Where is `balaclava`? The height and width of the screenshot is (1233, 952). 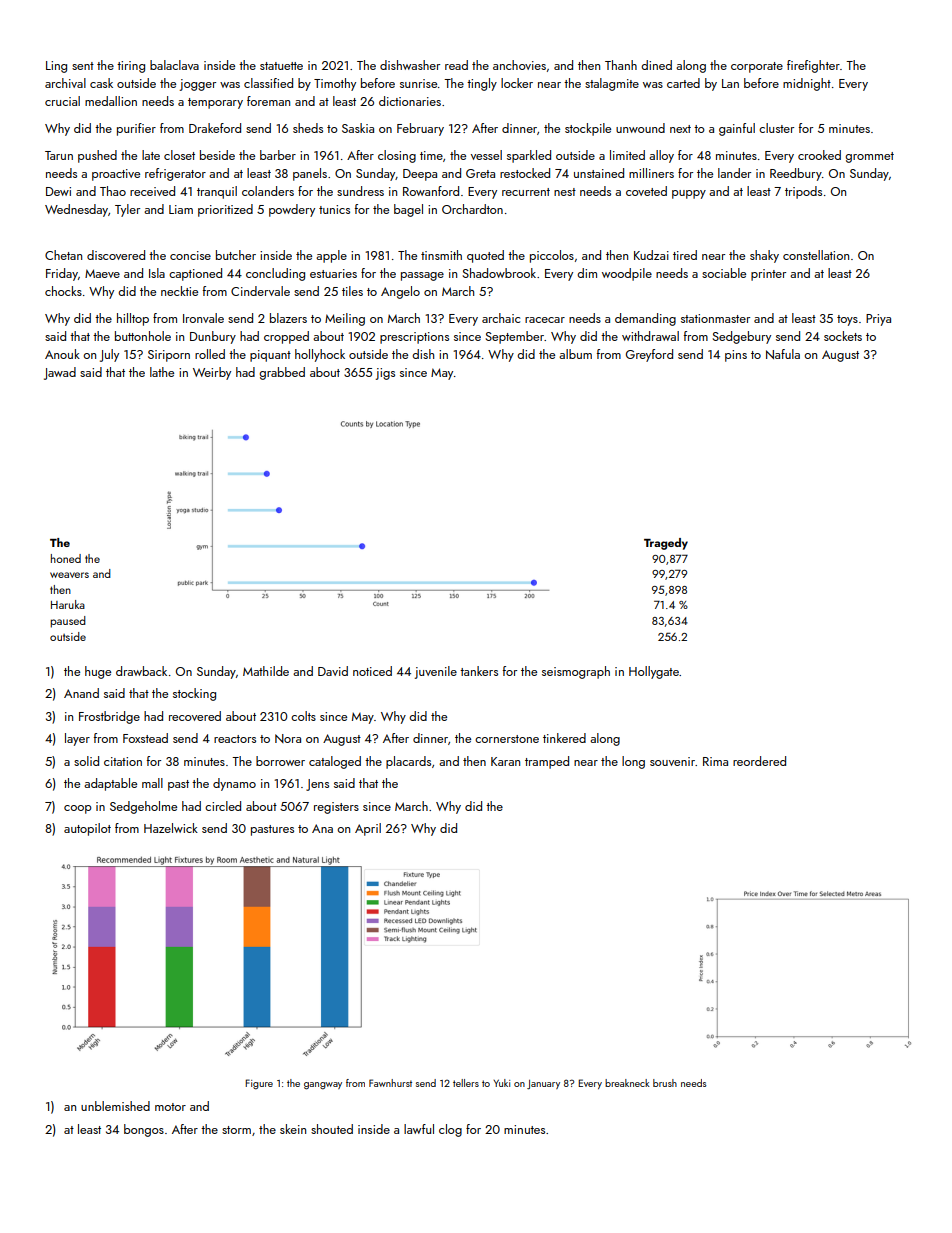
balaclava is located at coordinates (174, 65).
